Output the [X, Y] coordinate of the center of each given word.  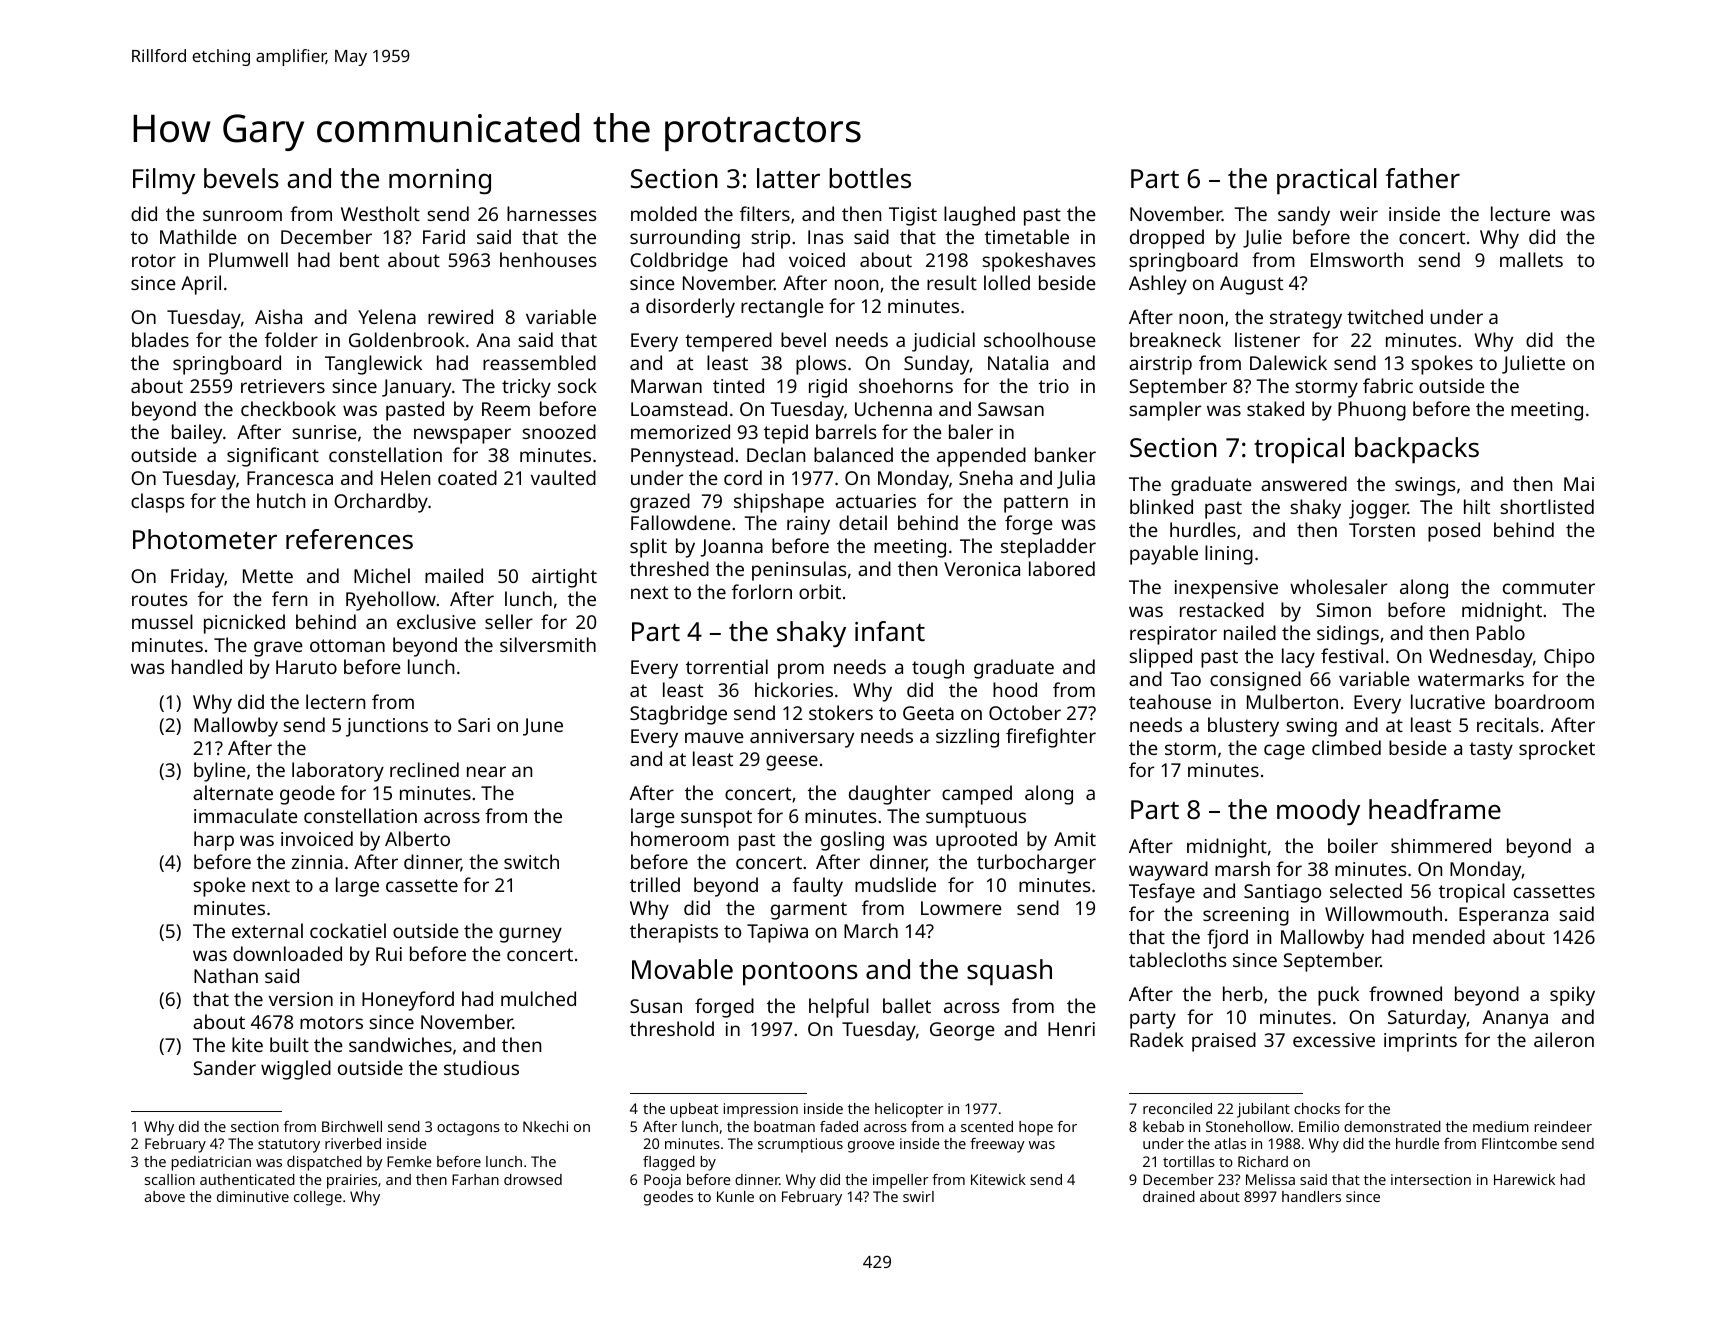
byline [220, 772]
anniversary [802, 738]
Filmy [164, 181]
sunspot [716, 819]
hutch [281, 500]
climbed [1346, 747]
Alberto [417, 838]
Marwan [666, 386]
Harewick [1524, 1179]
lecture [1520, 213]
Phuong [1372, 411]
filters [765, 213]
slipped [1161, 658]
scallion [170, 1179]
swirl [918, 1196]
